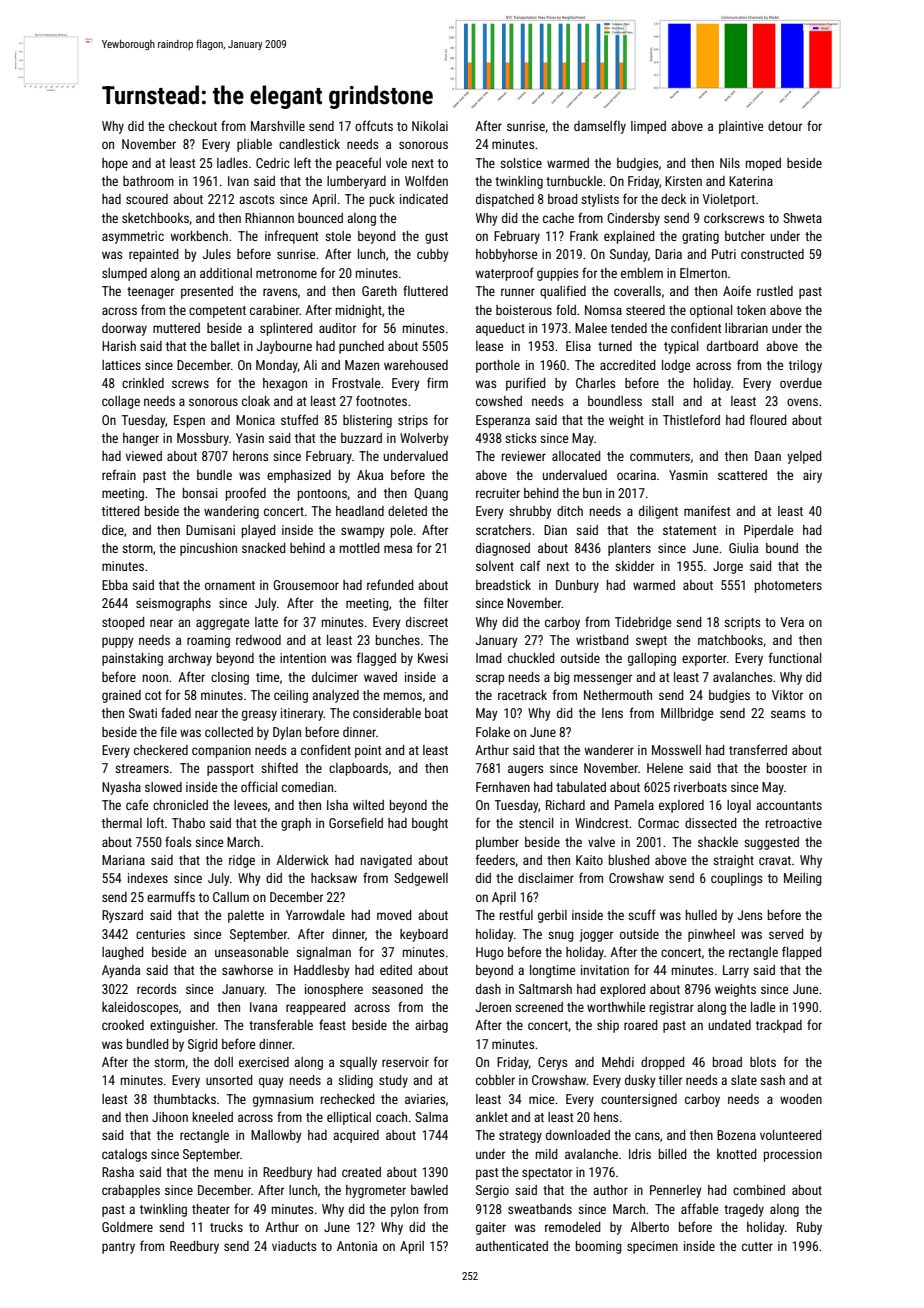  I want to click on stencil, so click(536, 823).
